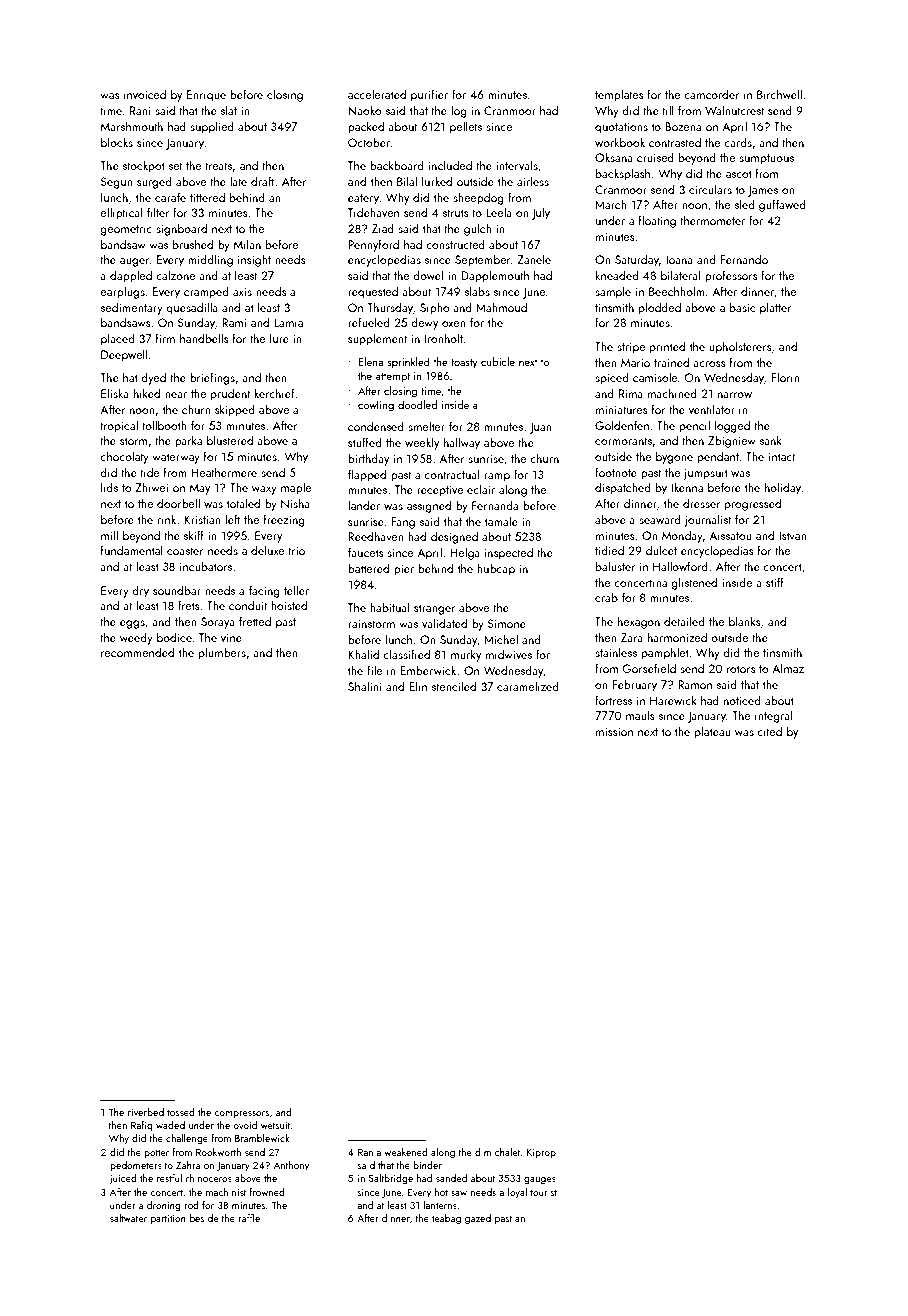 The width and height of the screenshot is (908, 1316). Describe the element at coordinates (429, 95) in the screenshot. I see `purifier` at that location.
